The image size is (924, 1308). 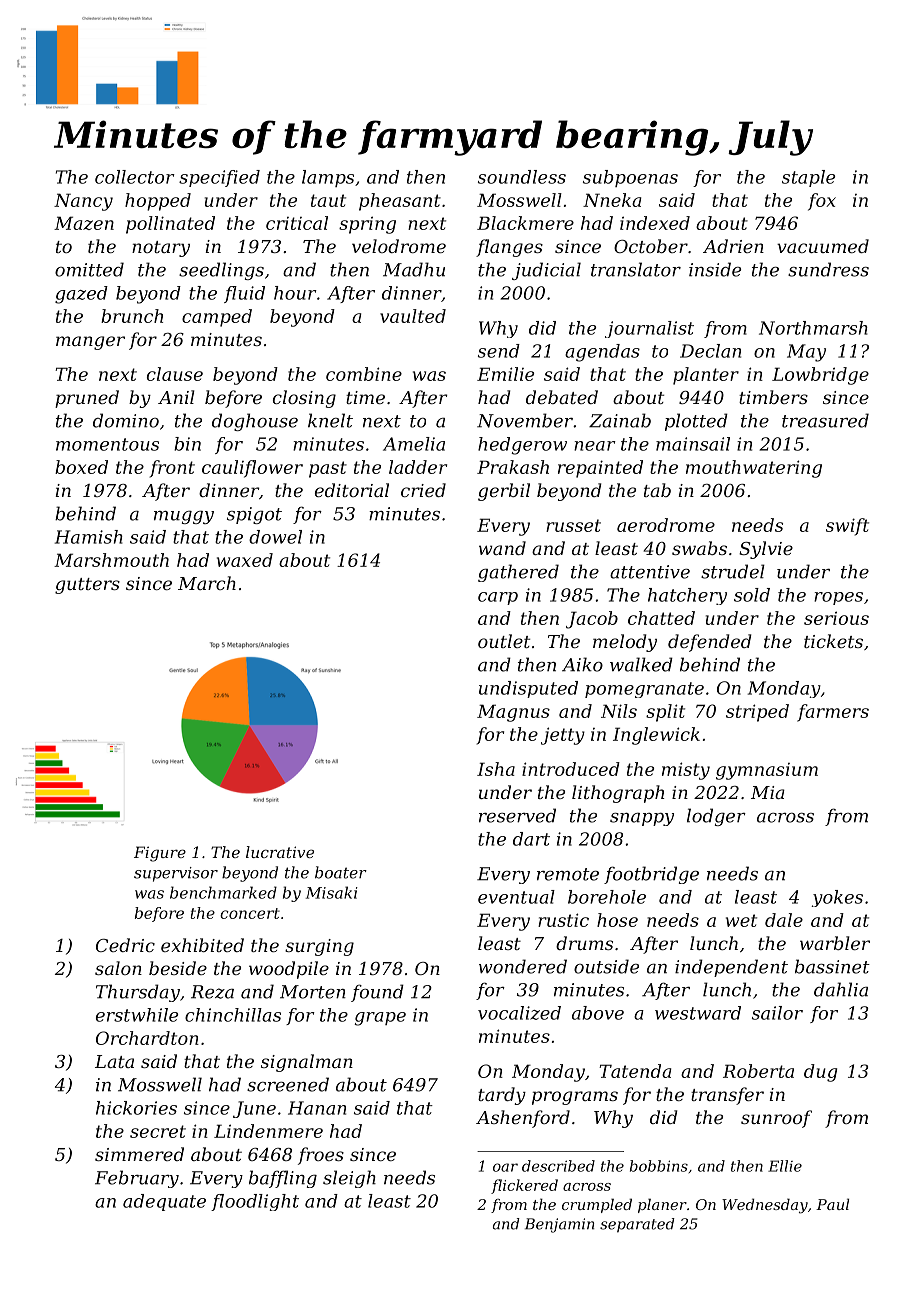 I want to click on Benjamin, so click(x=559, y=1225).
